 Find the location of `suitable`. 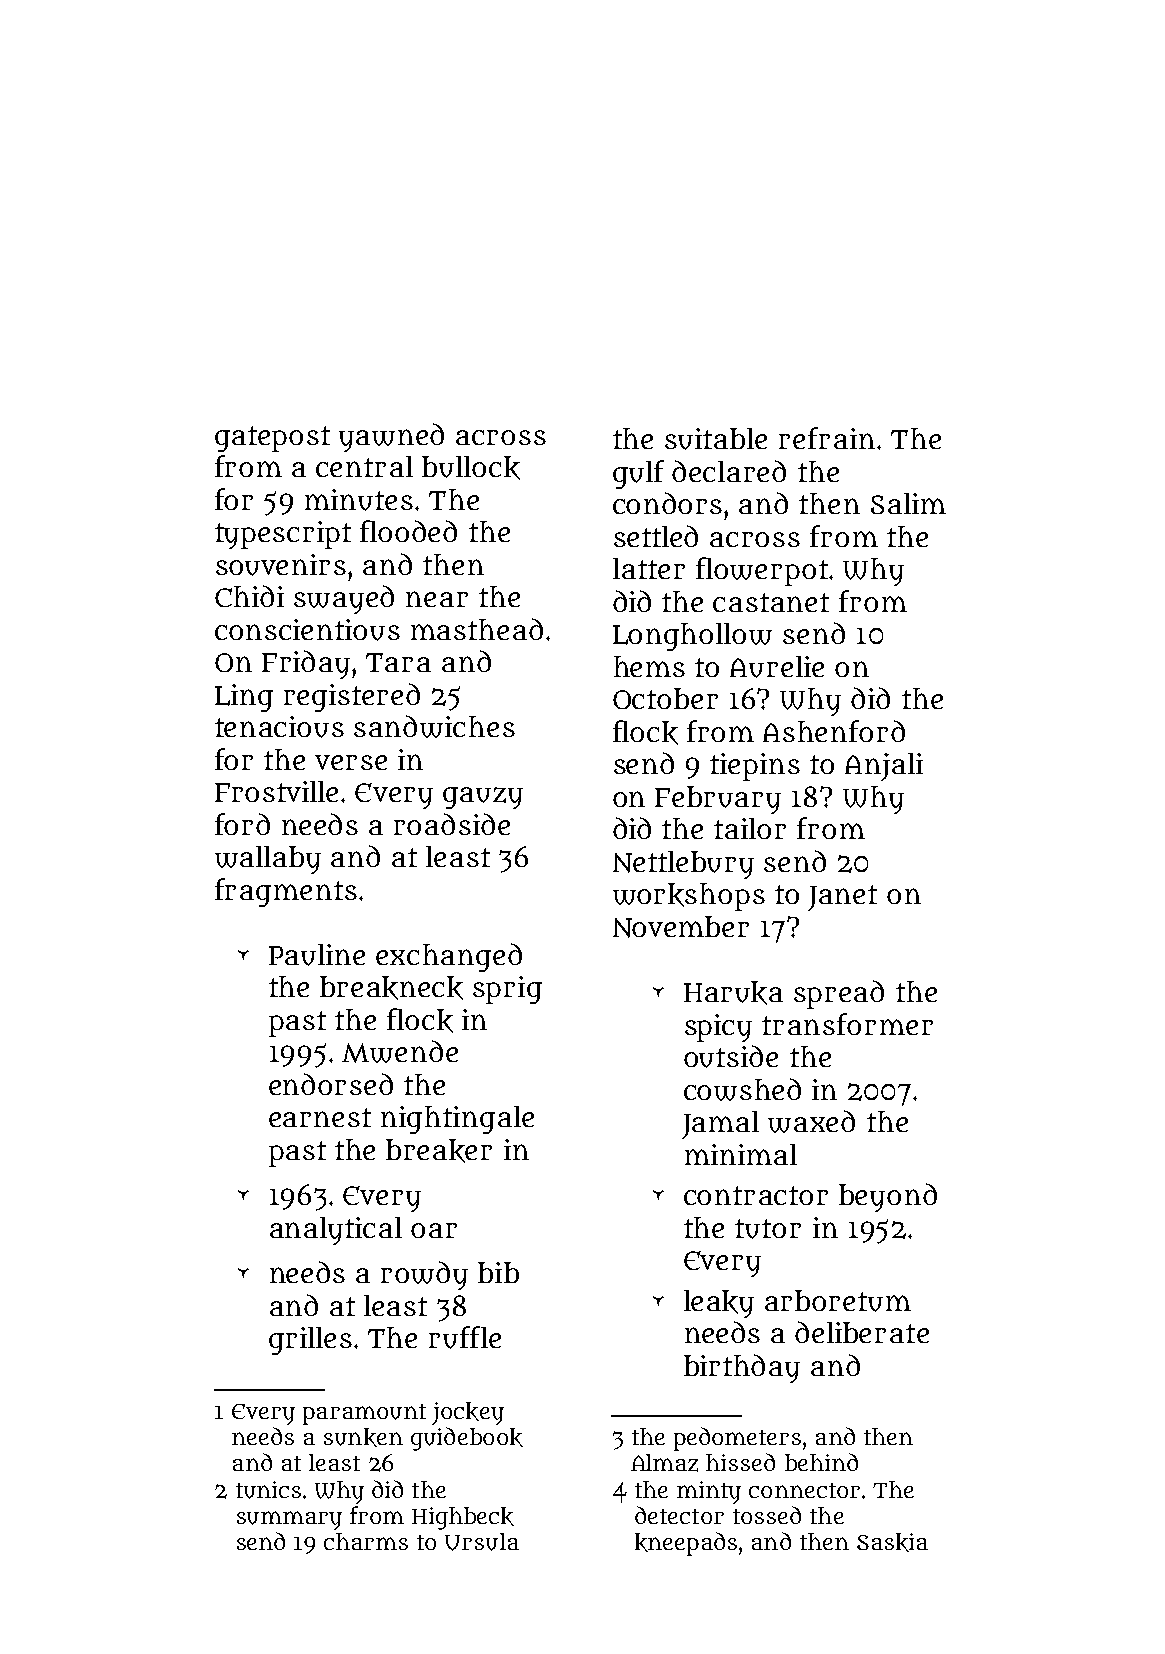

suitable is located at coordinates (716, 439).
